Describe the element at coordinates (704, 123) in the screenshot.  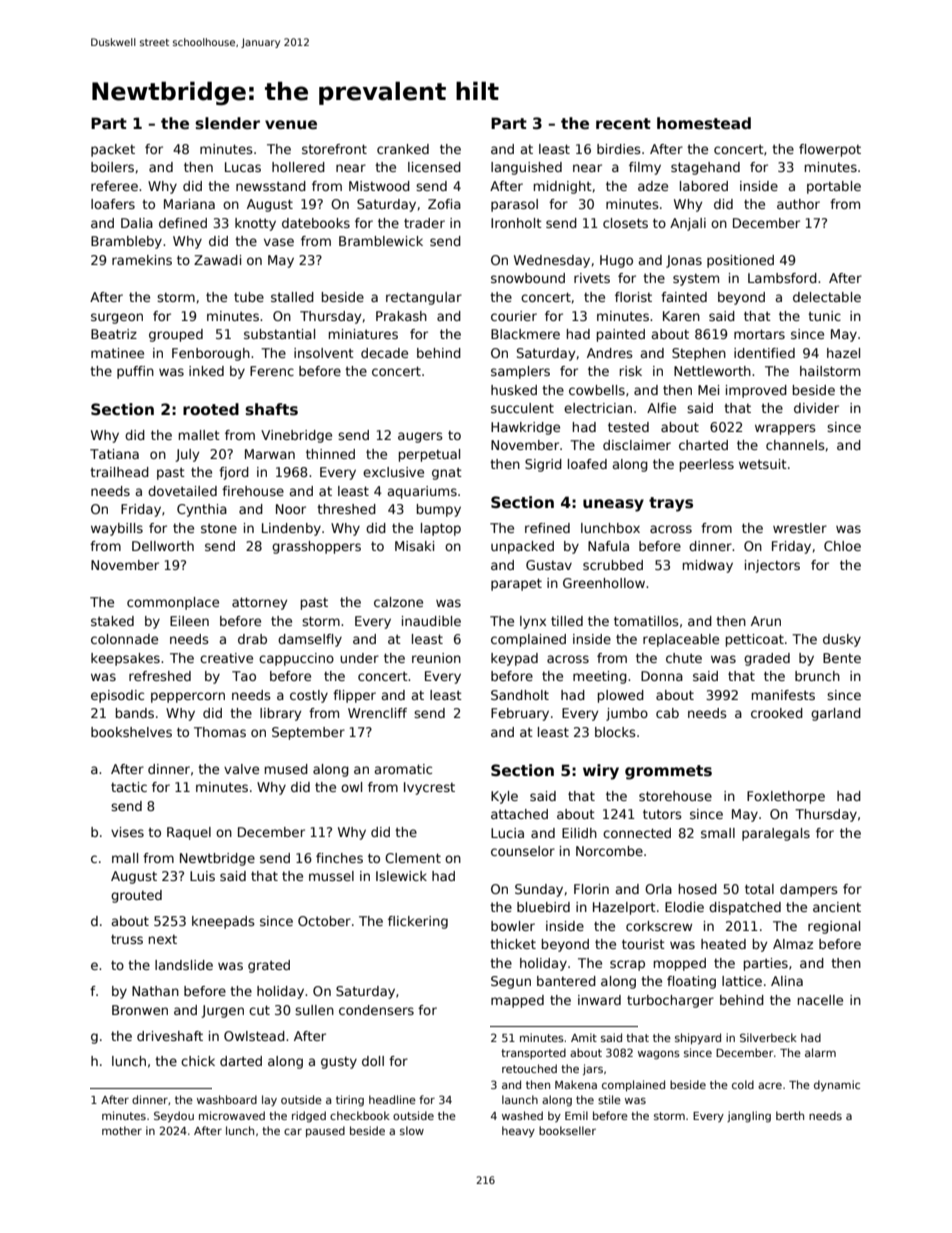
I see `homestead` at that location.
